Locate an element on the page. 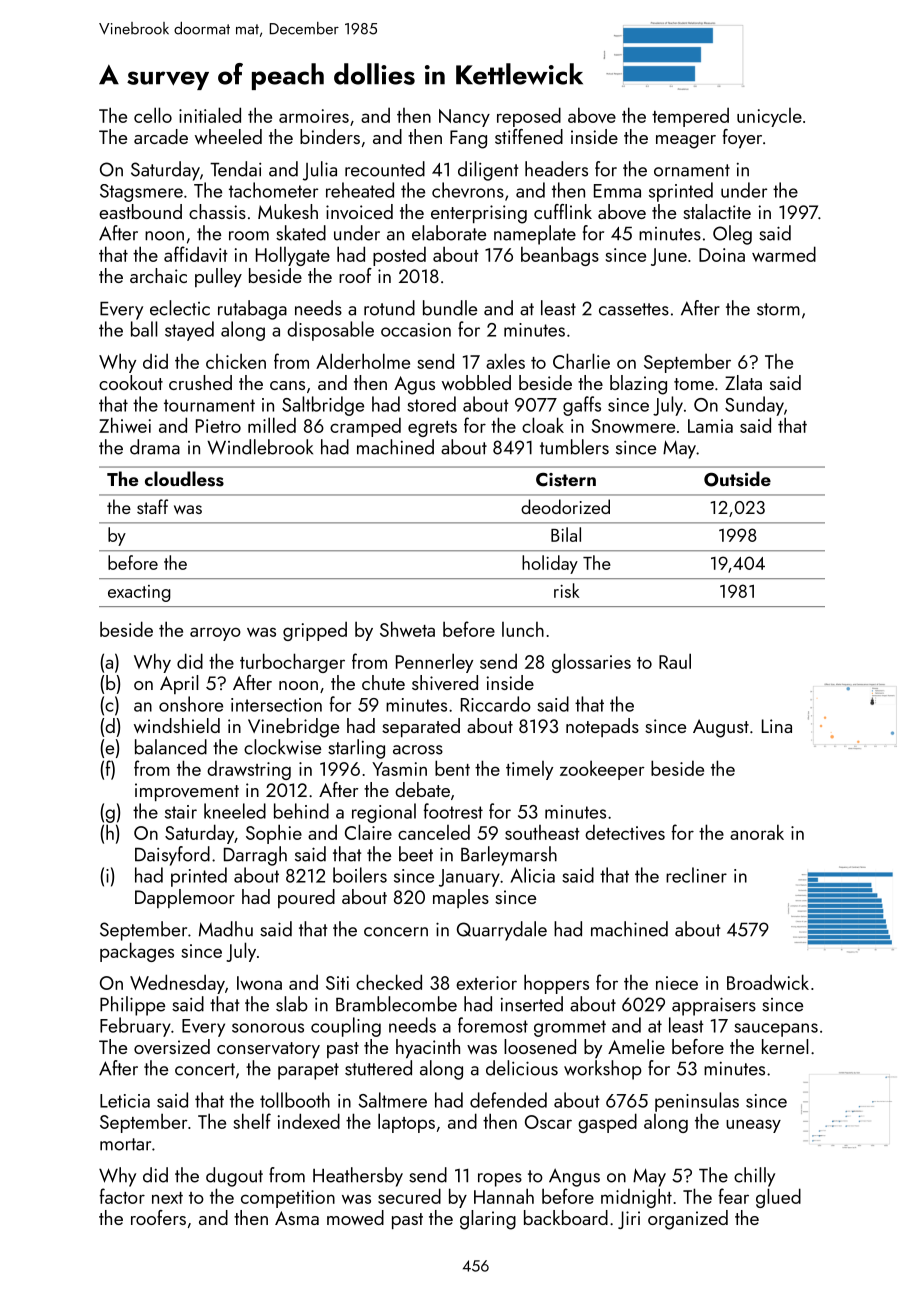 This document has width=924, height=1311. Lina is located at coordinates (777, 726).
